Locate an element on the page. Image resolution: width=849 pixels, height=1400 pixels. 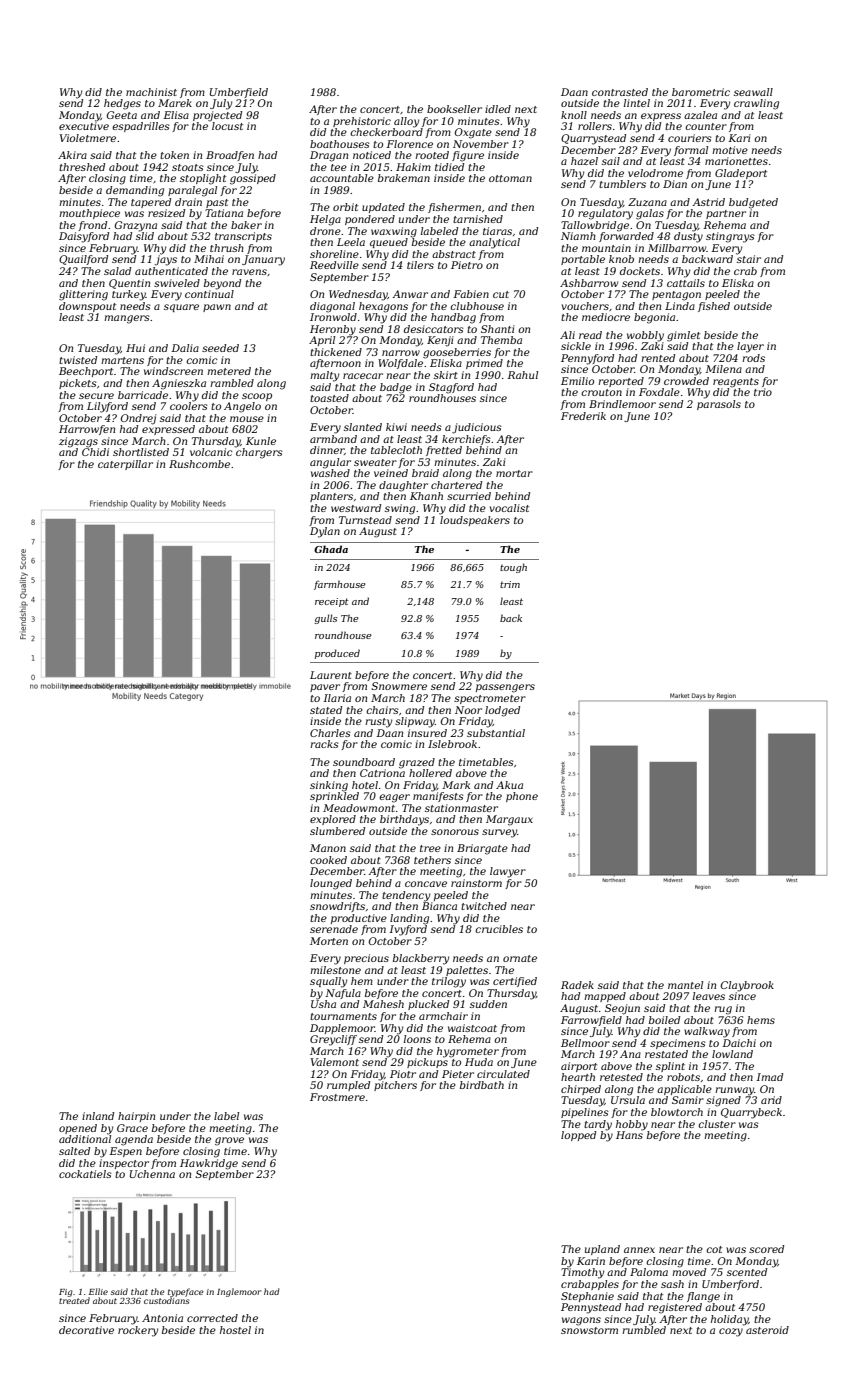
executive is located at coordinates (84, 126).
